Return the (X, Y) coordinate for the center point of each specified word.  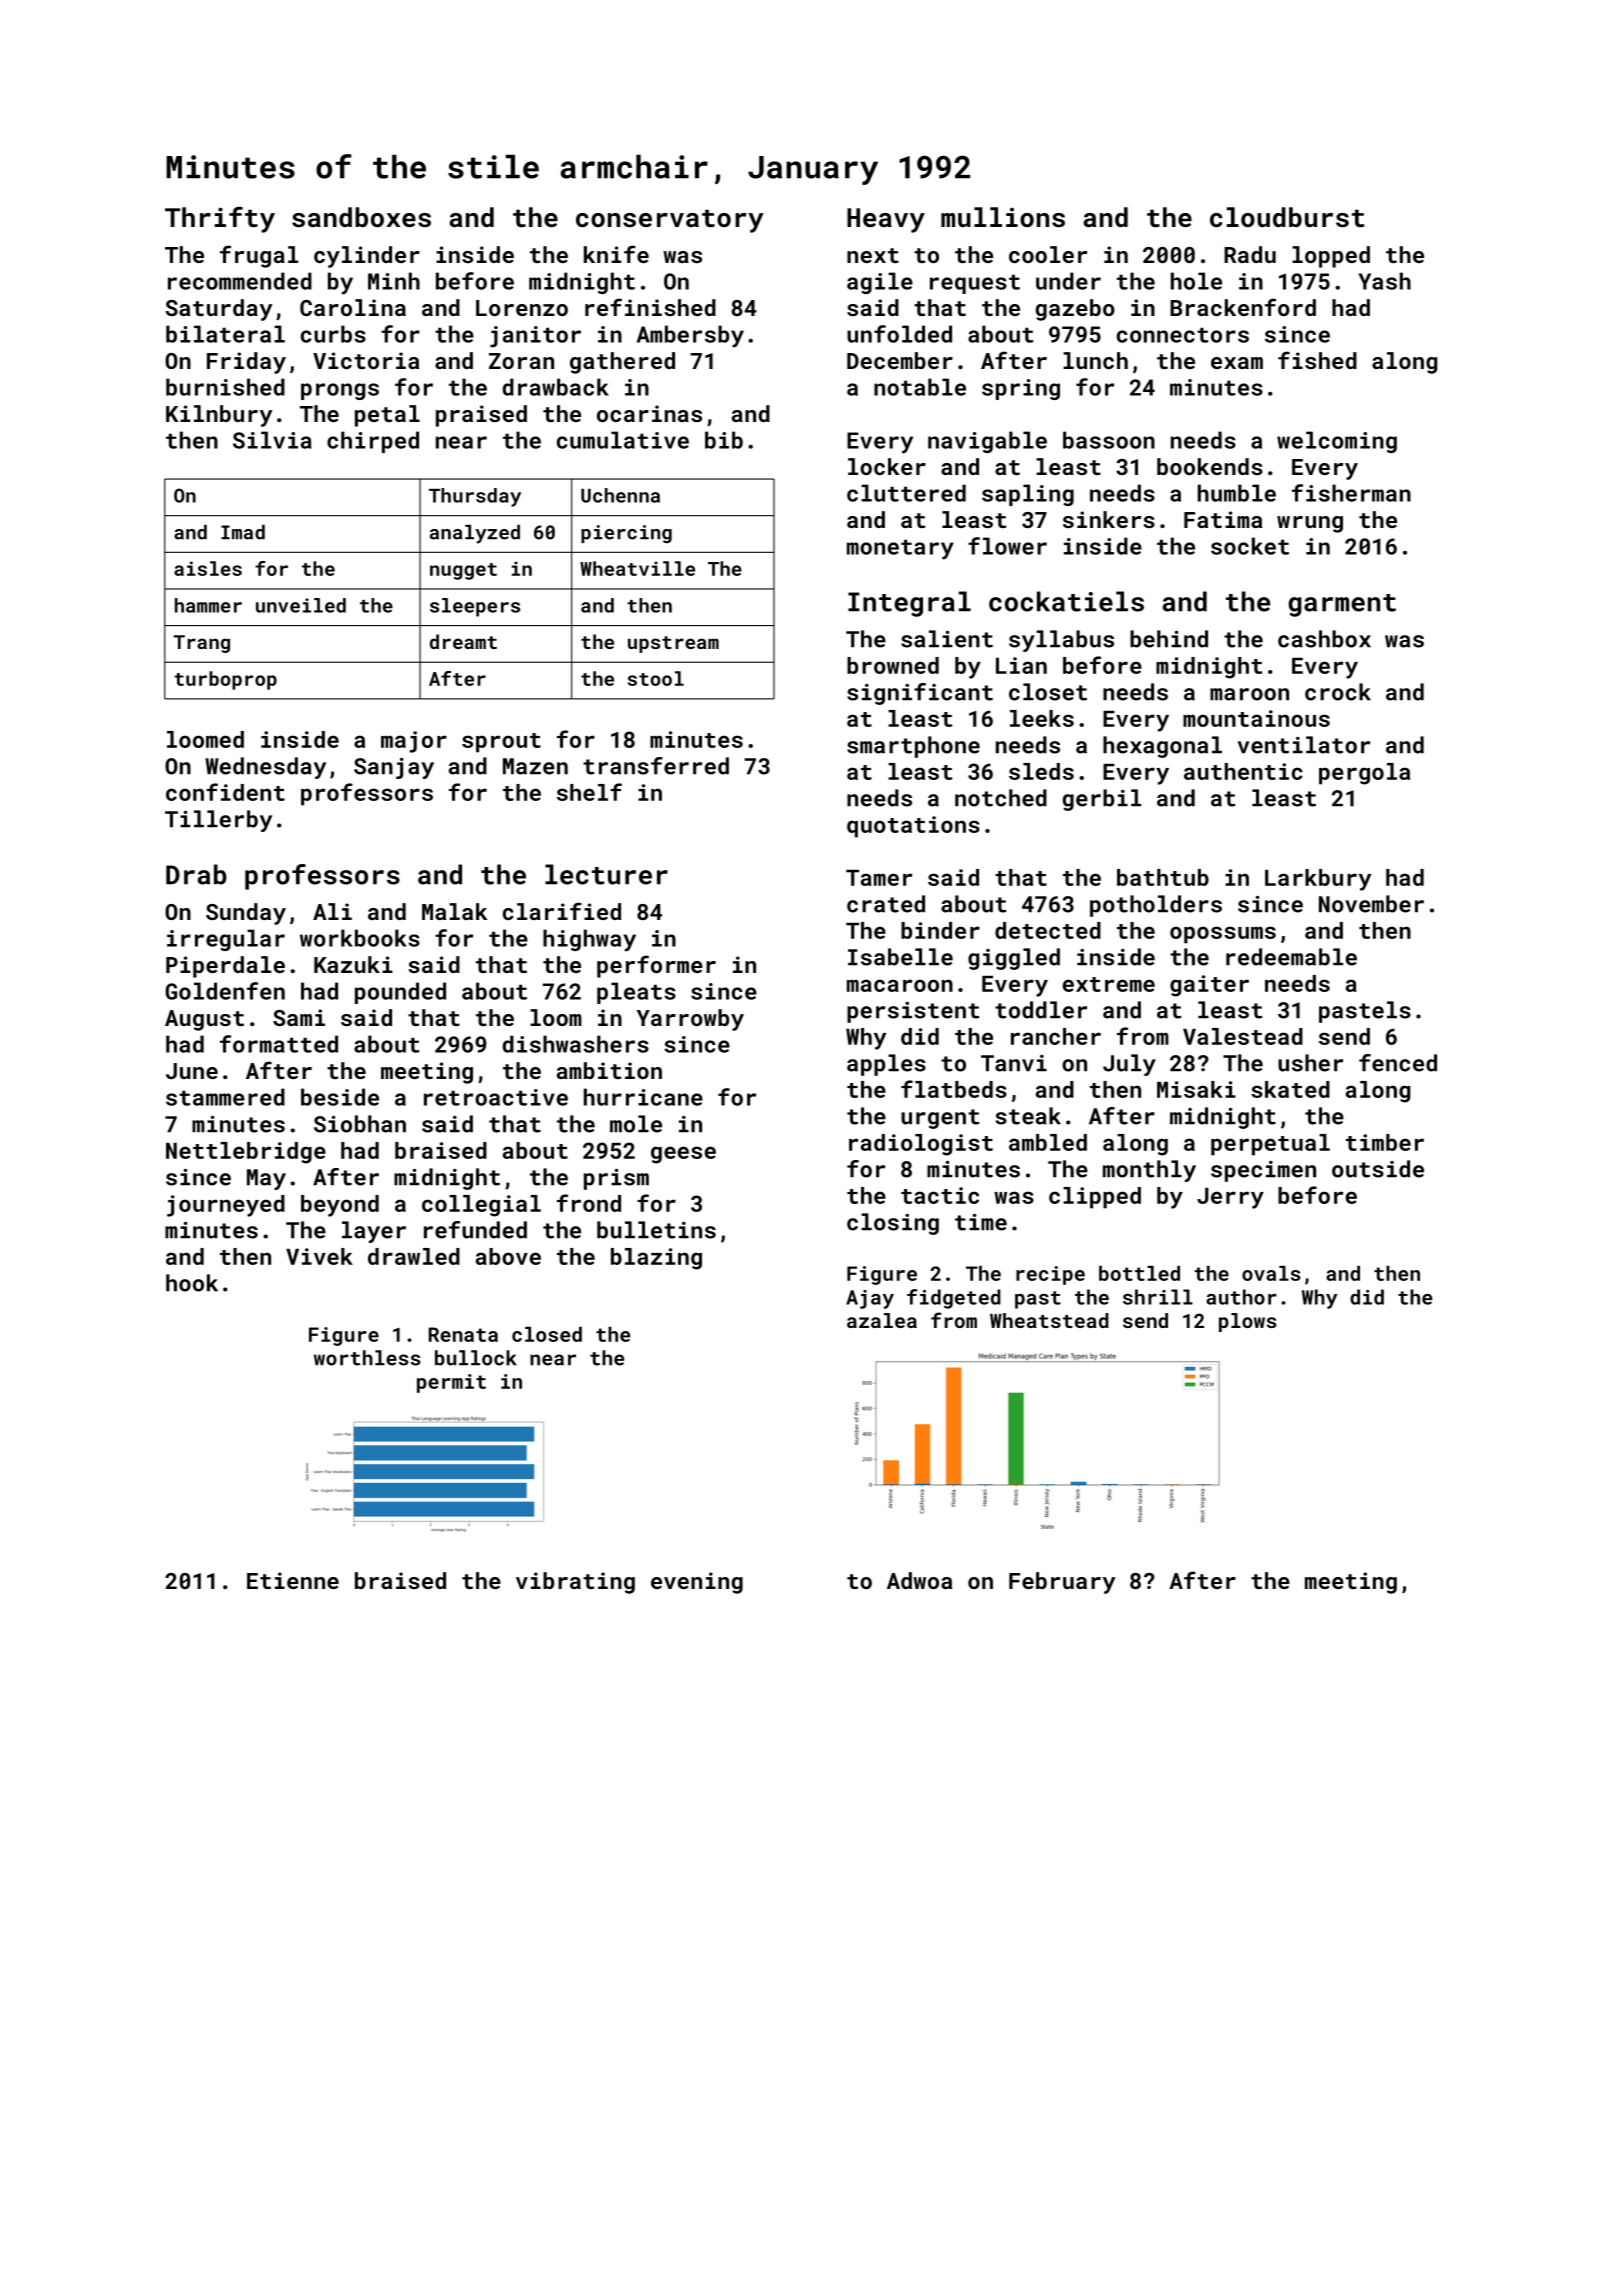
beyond (340, 1206)
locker (887, 466)
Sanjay (394, 768)
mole (636, 1124)
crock (1338, 692)
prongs (340, 391)
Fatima (1223, 519)
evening (697, 1583)
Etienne (293, 1580)
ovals (1271, 1273)
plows (1247, 1322)
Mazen (535, 766)
